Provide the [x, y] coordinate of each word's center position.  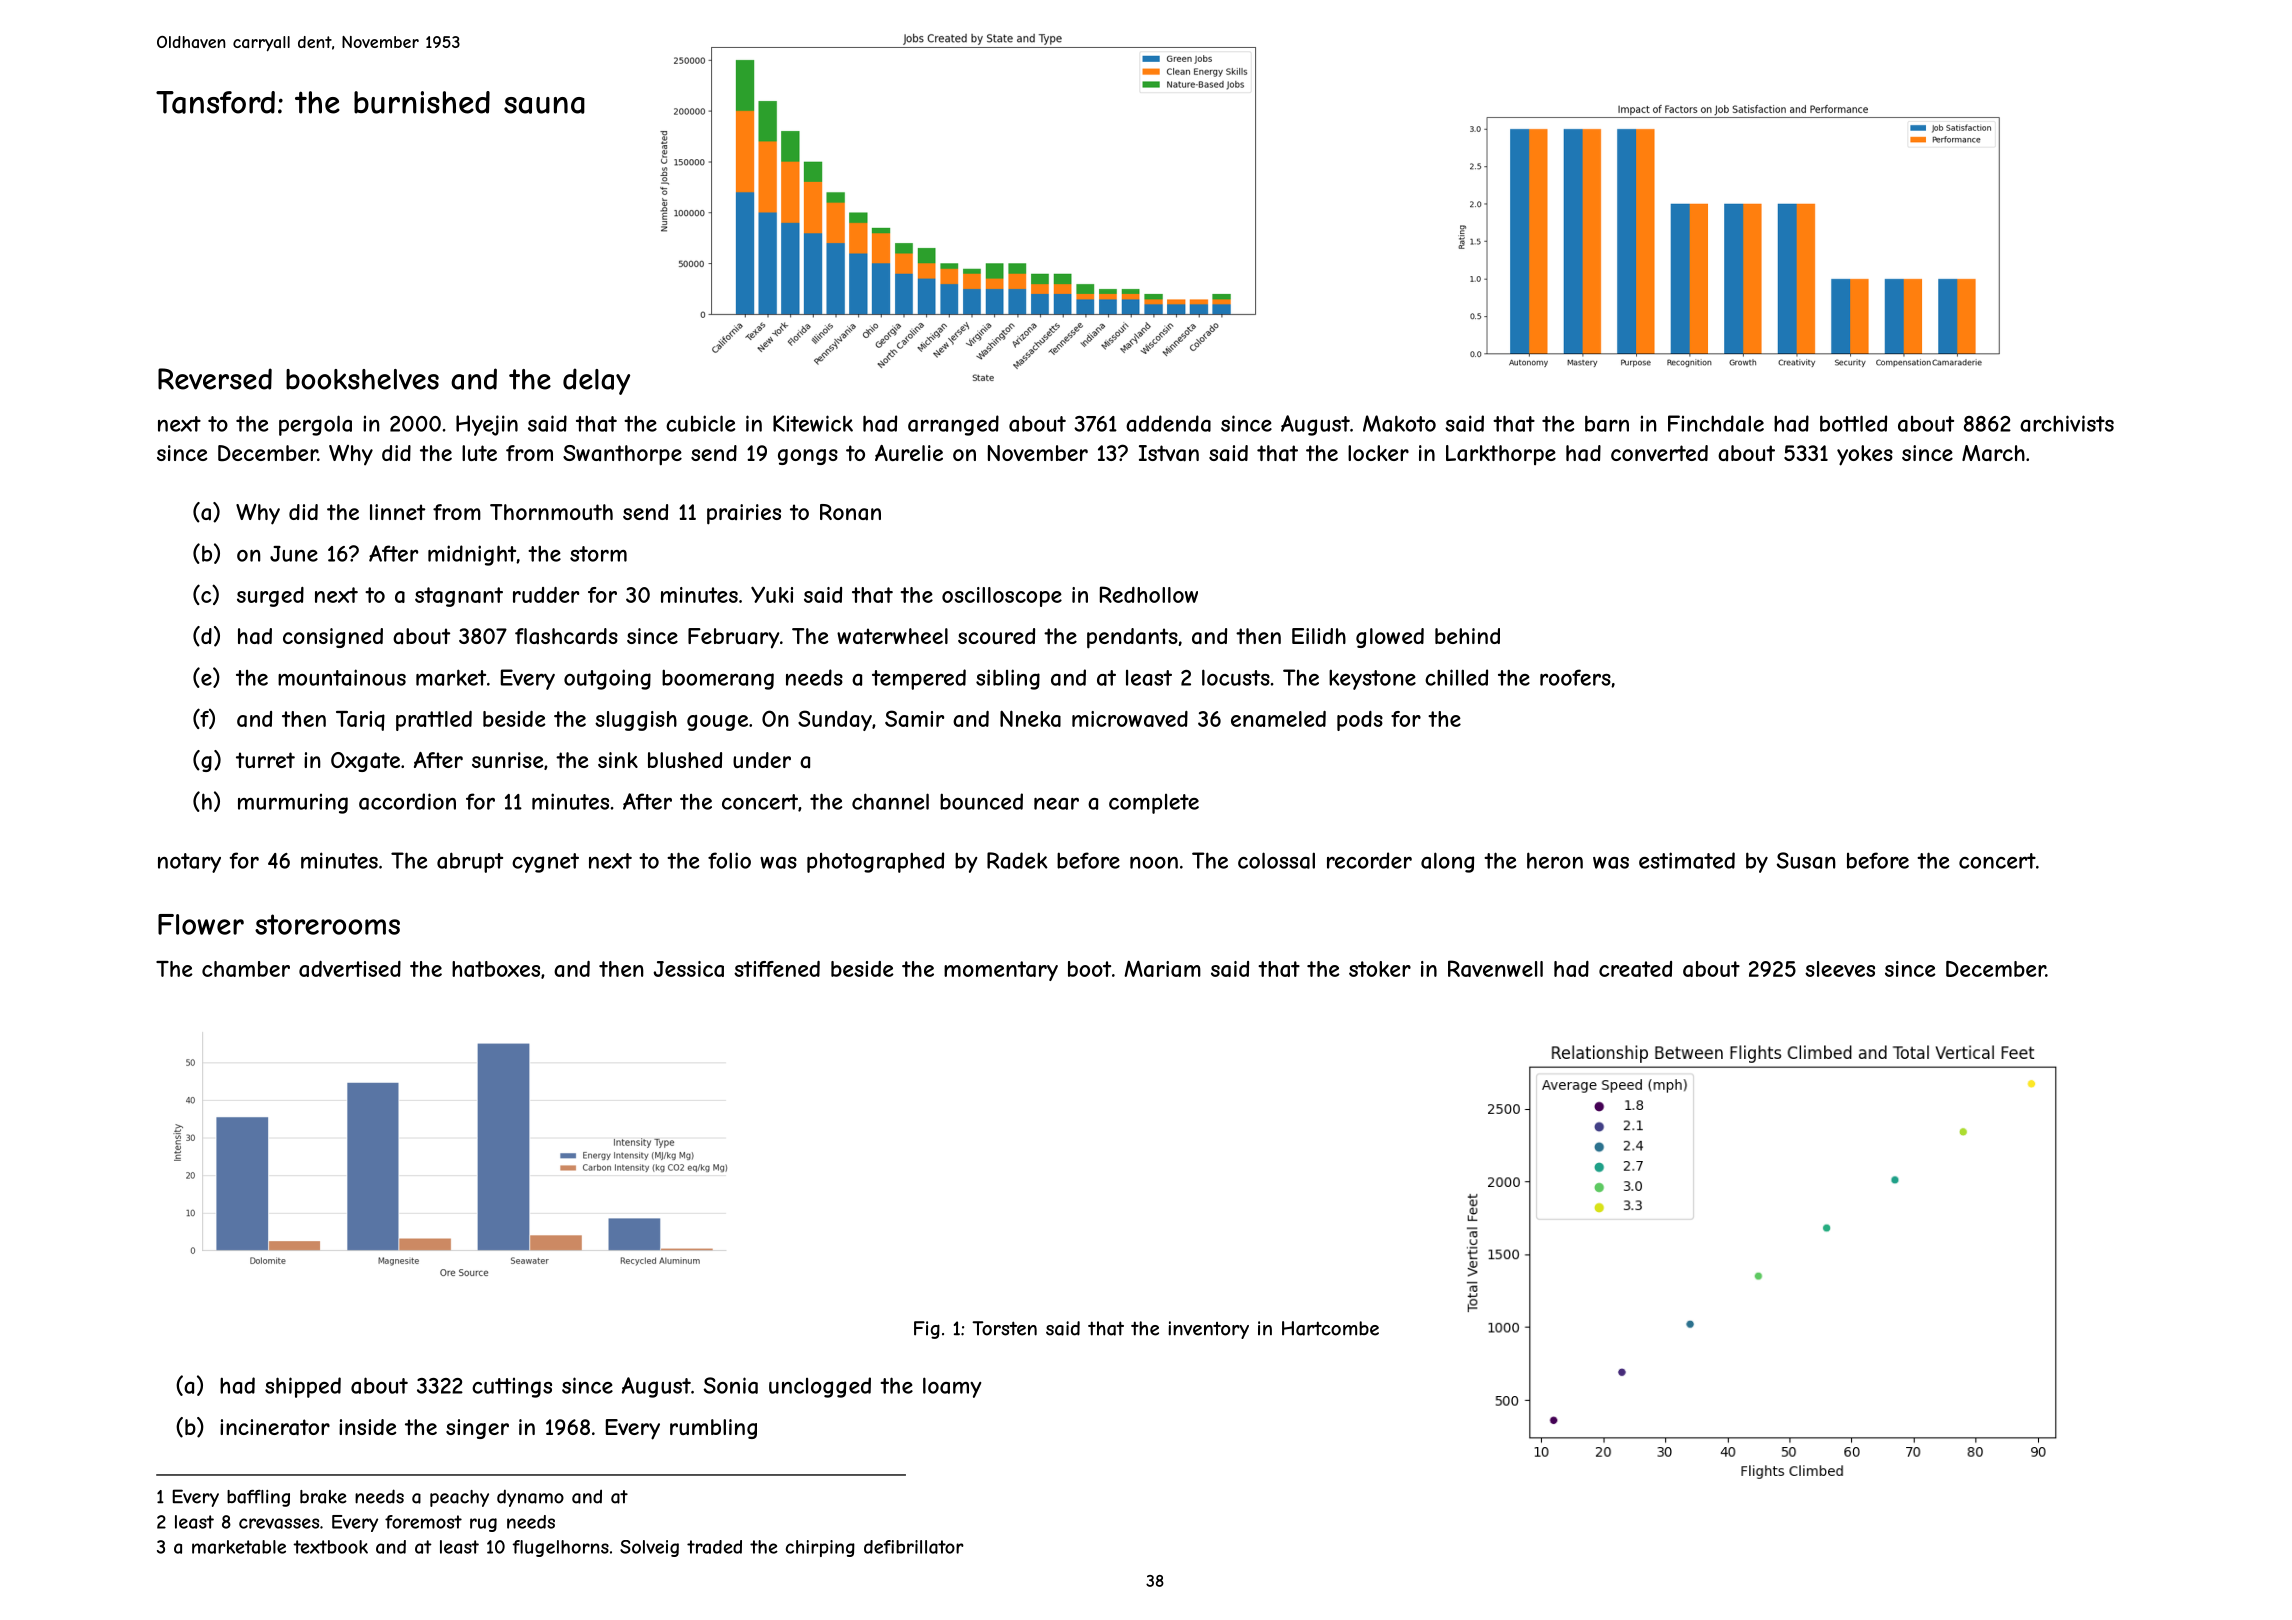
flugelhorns [560, 1548]
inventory [1208, 1330]
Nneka [1030, 718]
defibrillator [914, 1547]
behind [1467, 636]
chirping [820, 1548]
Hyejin [487, 425]
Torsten [1004, 1328]
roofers [1575, 677]
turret [265, 760]
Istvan [1169, 453]
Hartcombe [1330, 1328]
